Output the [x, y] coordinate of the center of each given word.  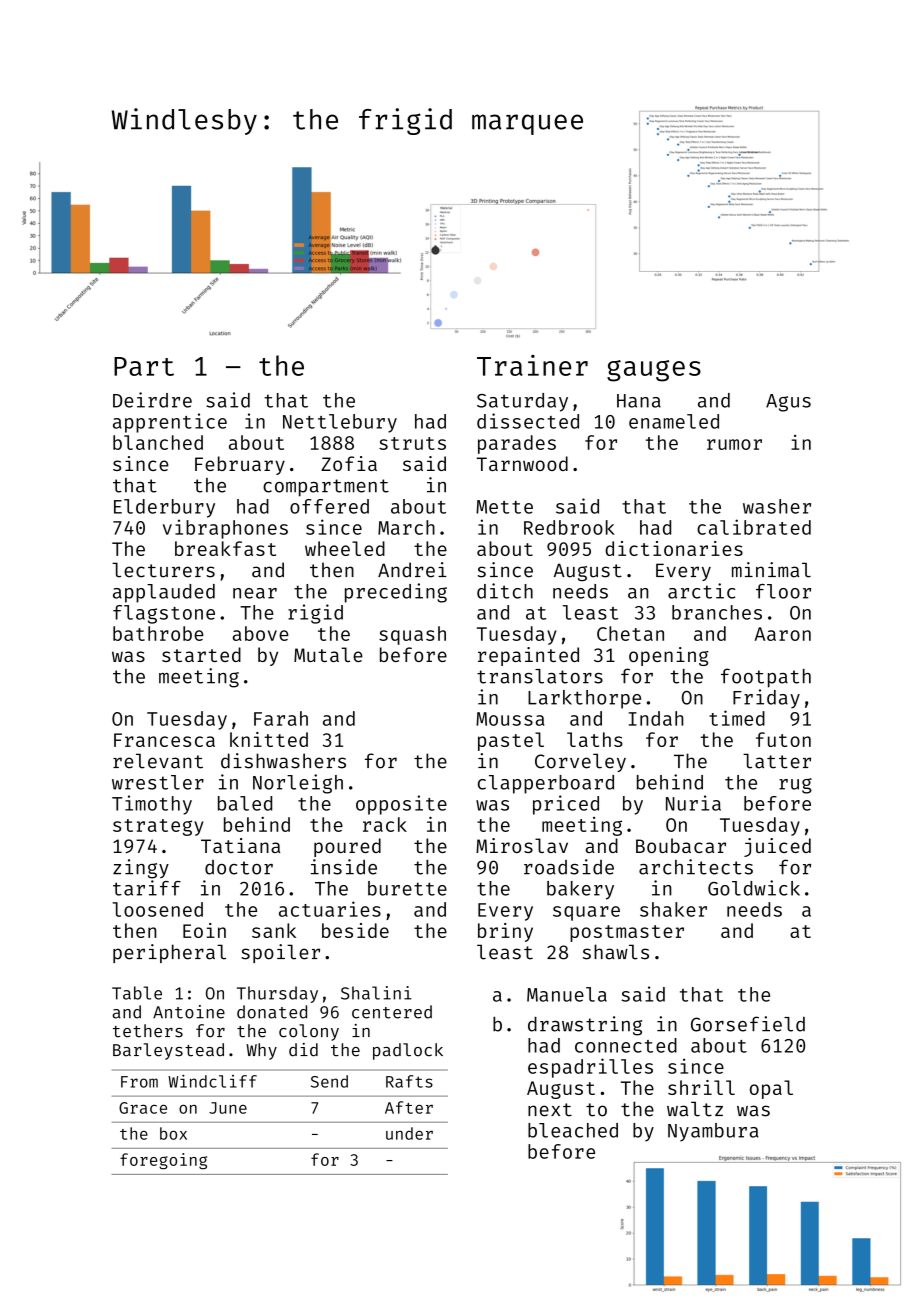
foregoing [163, 1161]
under [409, 1133]
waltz [695, 1109]
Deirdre [152, 400]
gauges [654, 371]
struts [412, 443]
